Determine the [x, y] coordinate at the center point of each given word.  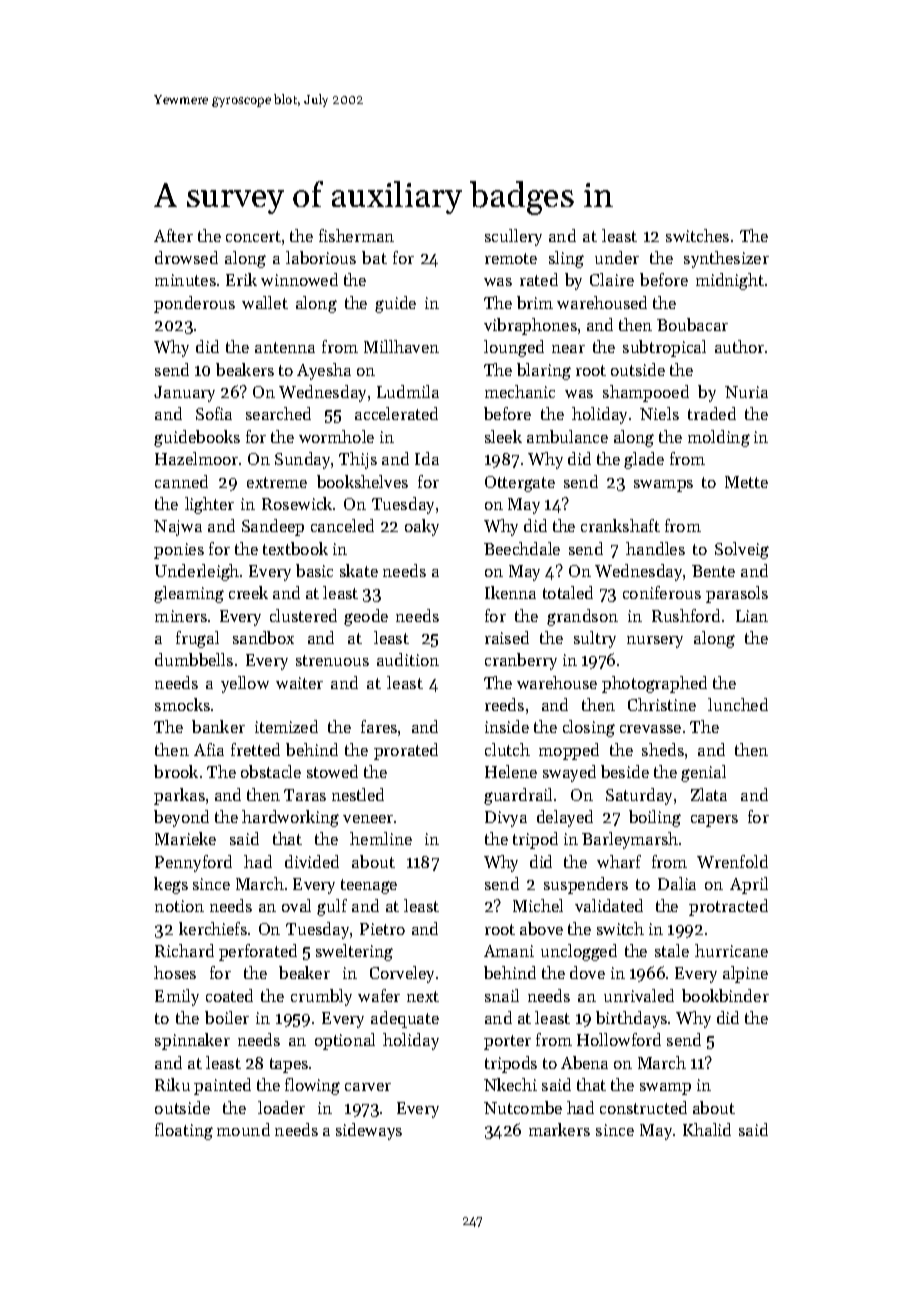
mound [243, 1129]
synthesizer [726, 259]
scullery [513, 237]
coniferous [662, 592]
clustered [303, 615]
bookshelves [362, 481]
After [173, 235]
